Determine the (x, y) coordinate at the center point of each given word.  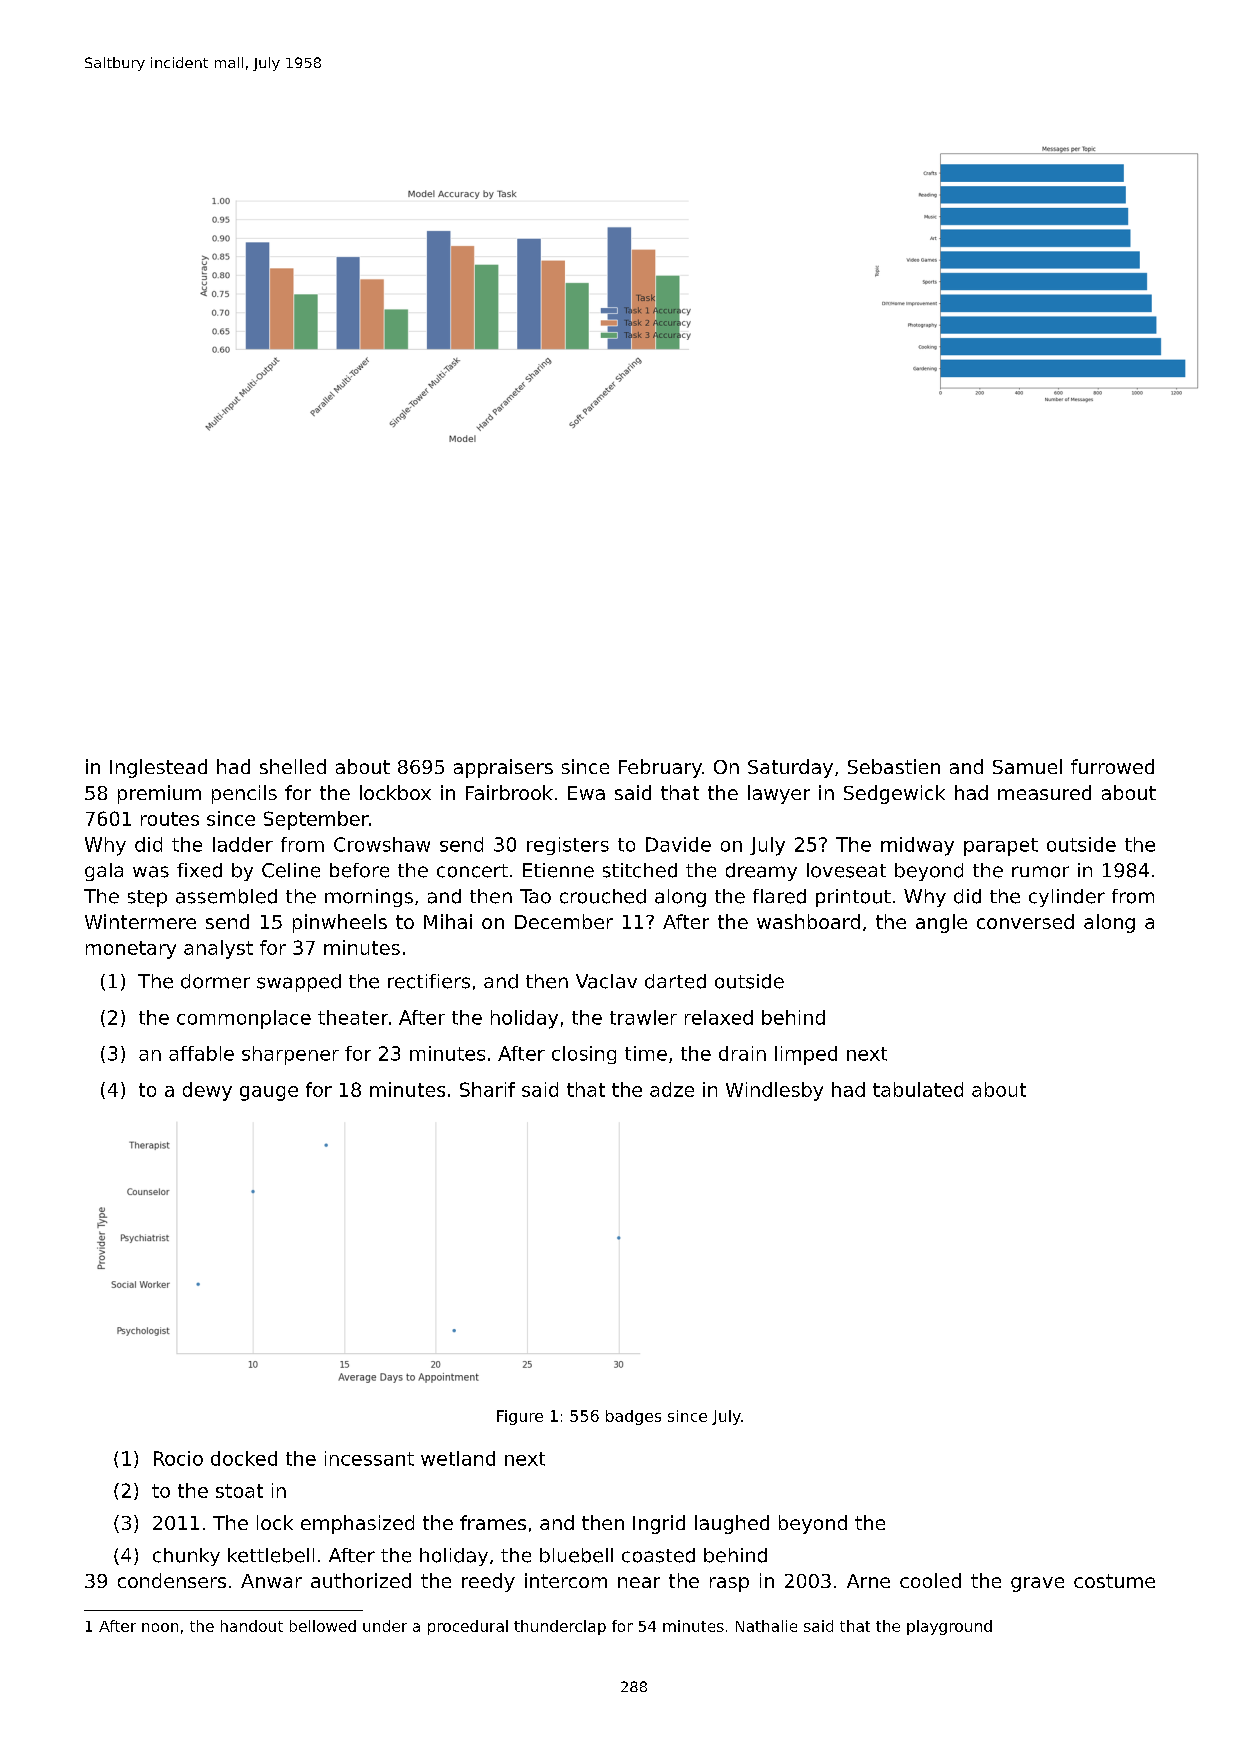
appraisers (503, 768)
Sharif (487, 1089)
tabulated (918, 1089)
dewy (207, 1091)
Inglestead (158, 768)
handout (252, 1626)
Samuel (1027, 766)
